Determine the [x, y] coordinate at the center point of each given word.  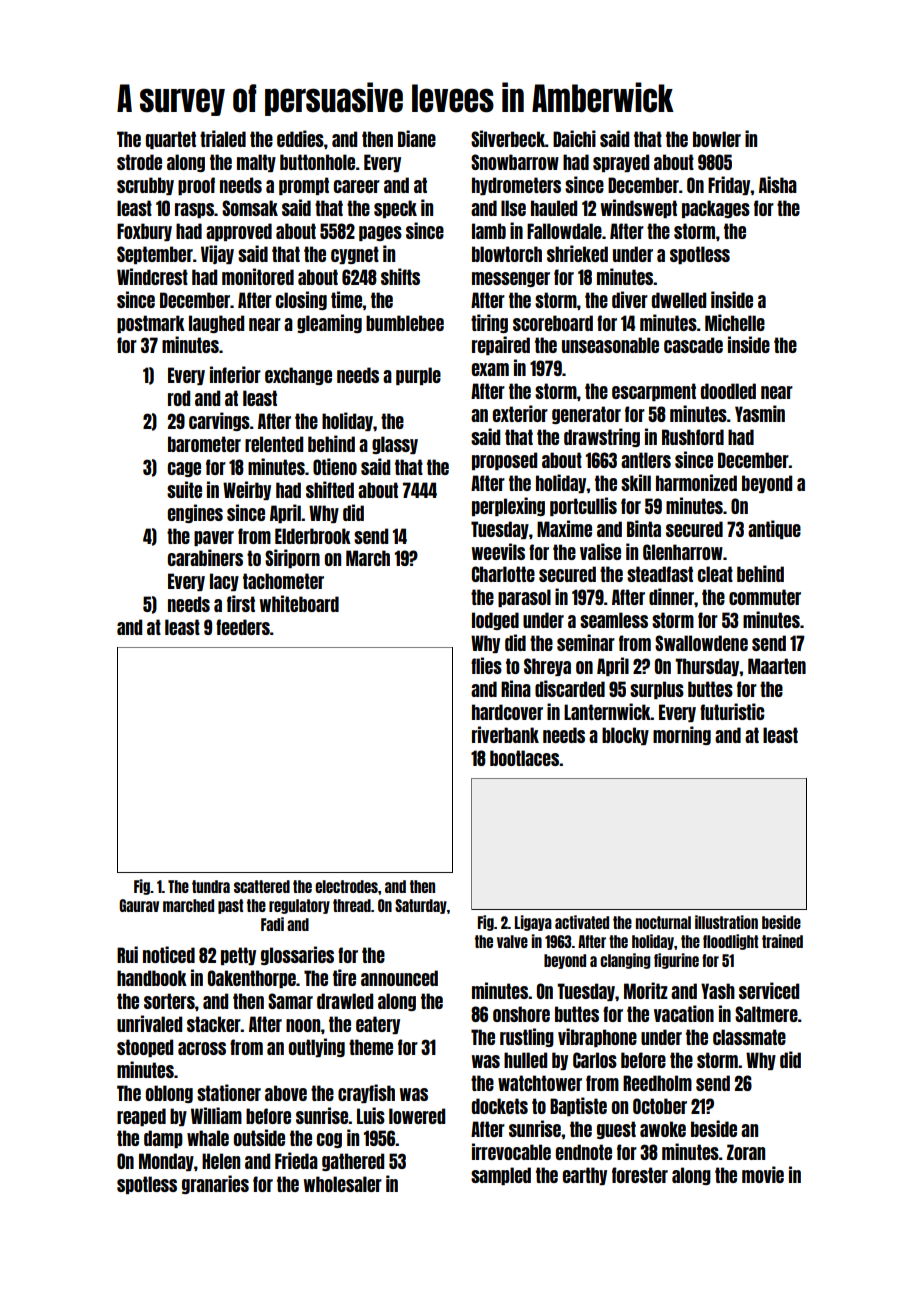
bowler [717, 139]
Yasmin [760, 413]
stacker [214, 1024]
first [241, 603]
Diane [417, 138]
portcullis [583, 506]
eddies [300, 138]
